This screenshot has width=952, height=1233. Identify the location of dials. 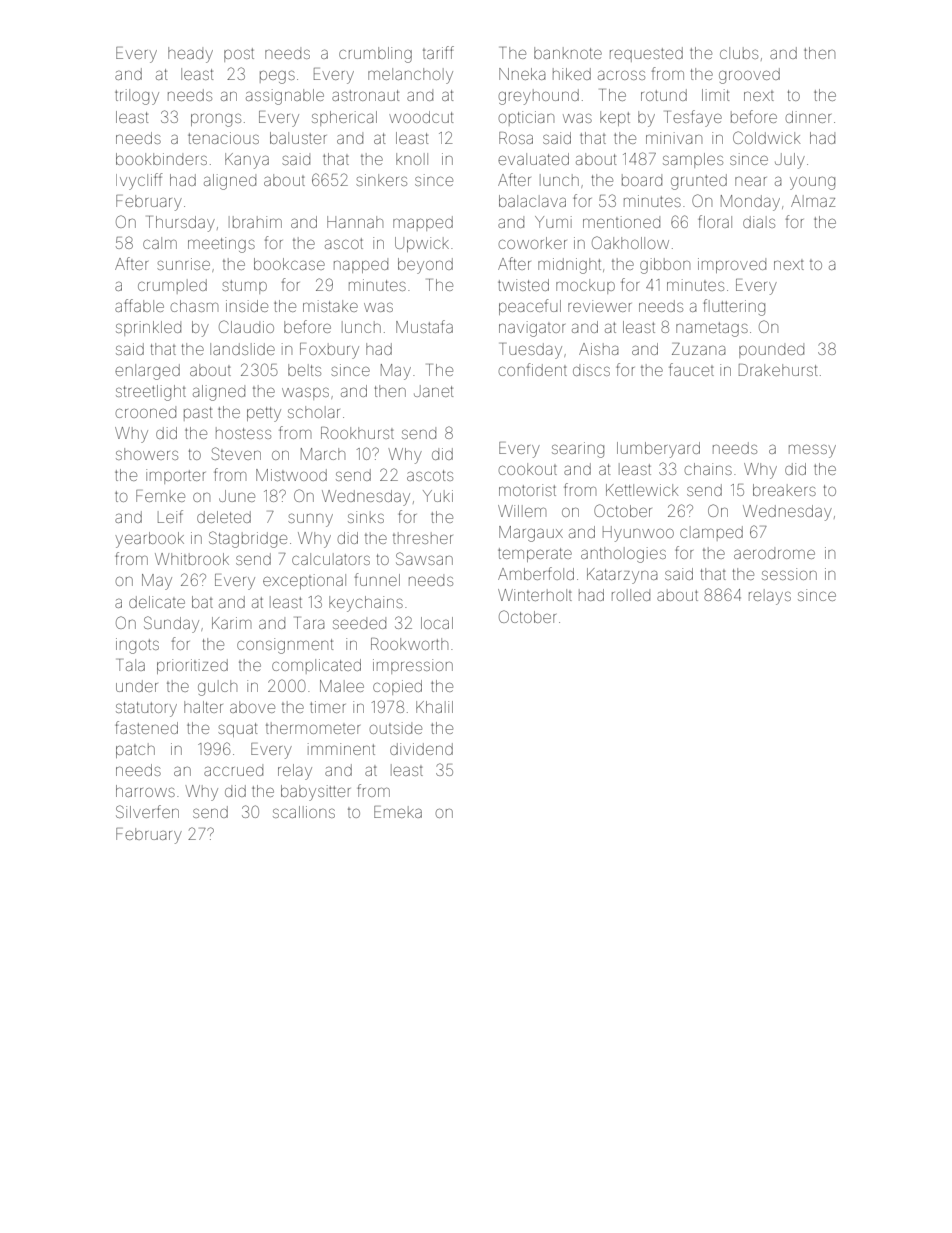
(759, 222).
